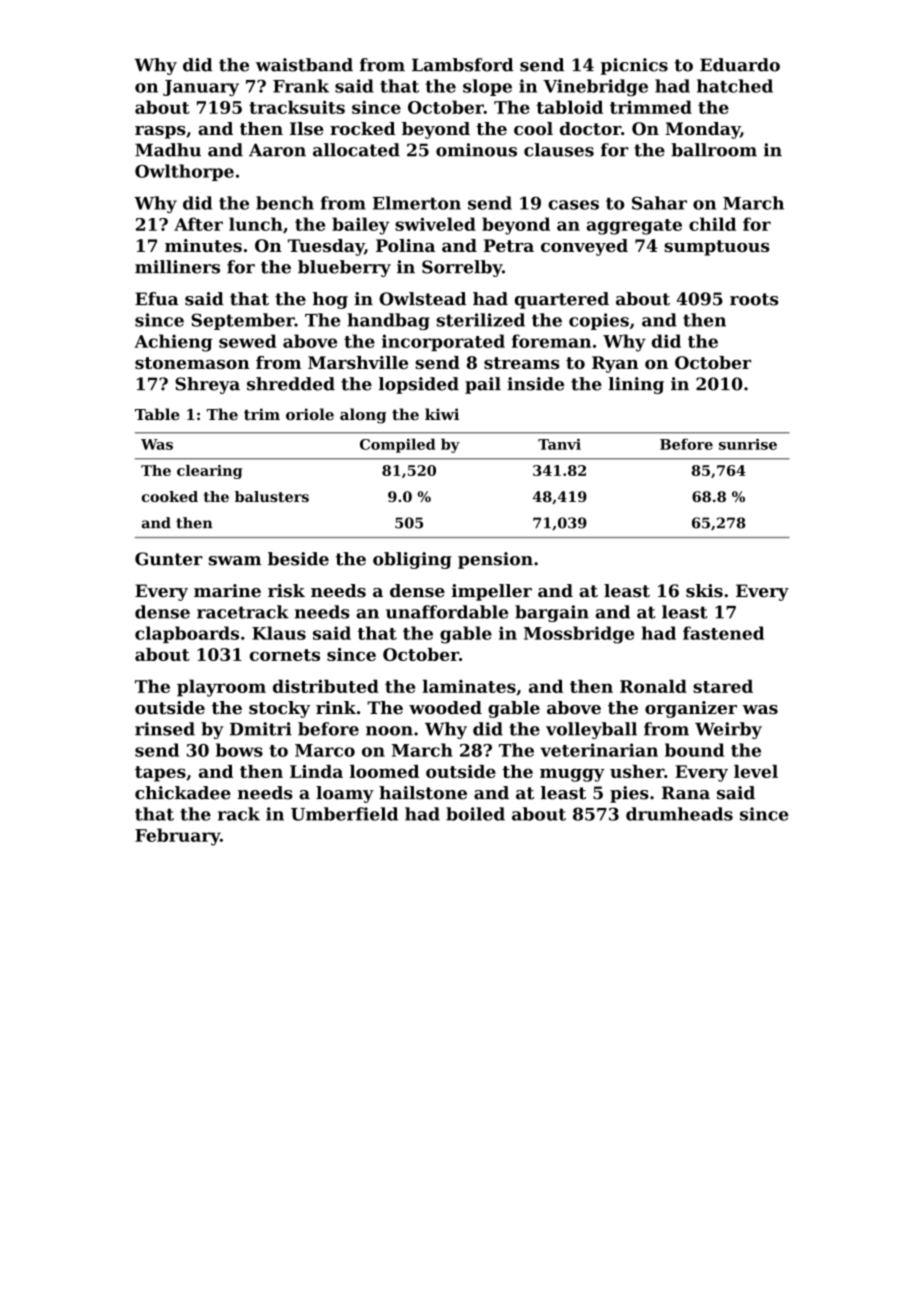 The width and height of the document is (924, 1314). Describe the element at coordinates (740, 65) in the document. I see `Eduardo` at that location.
